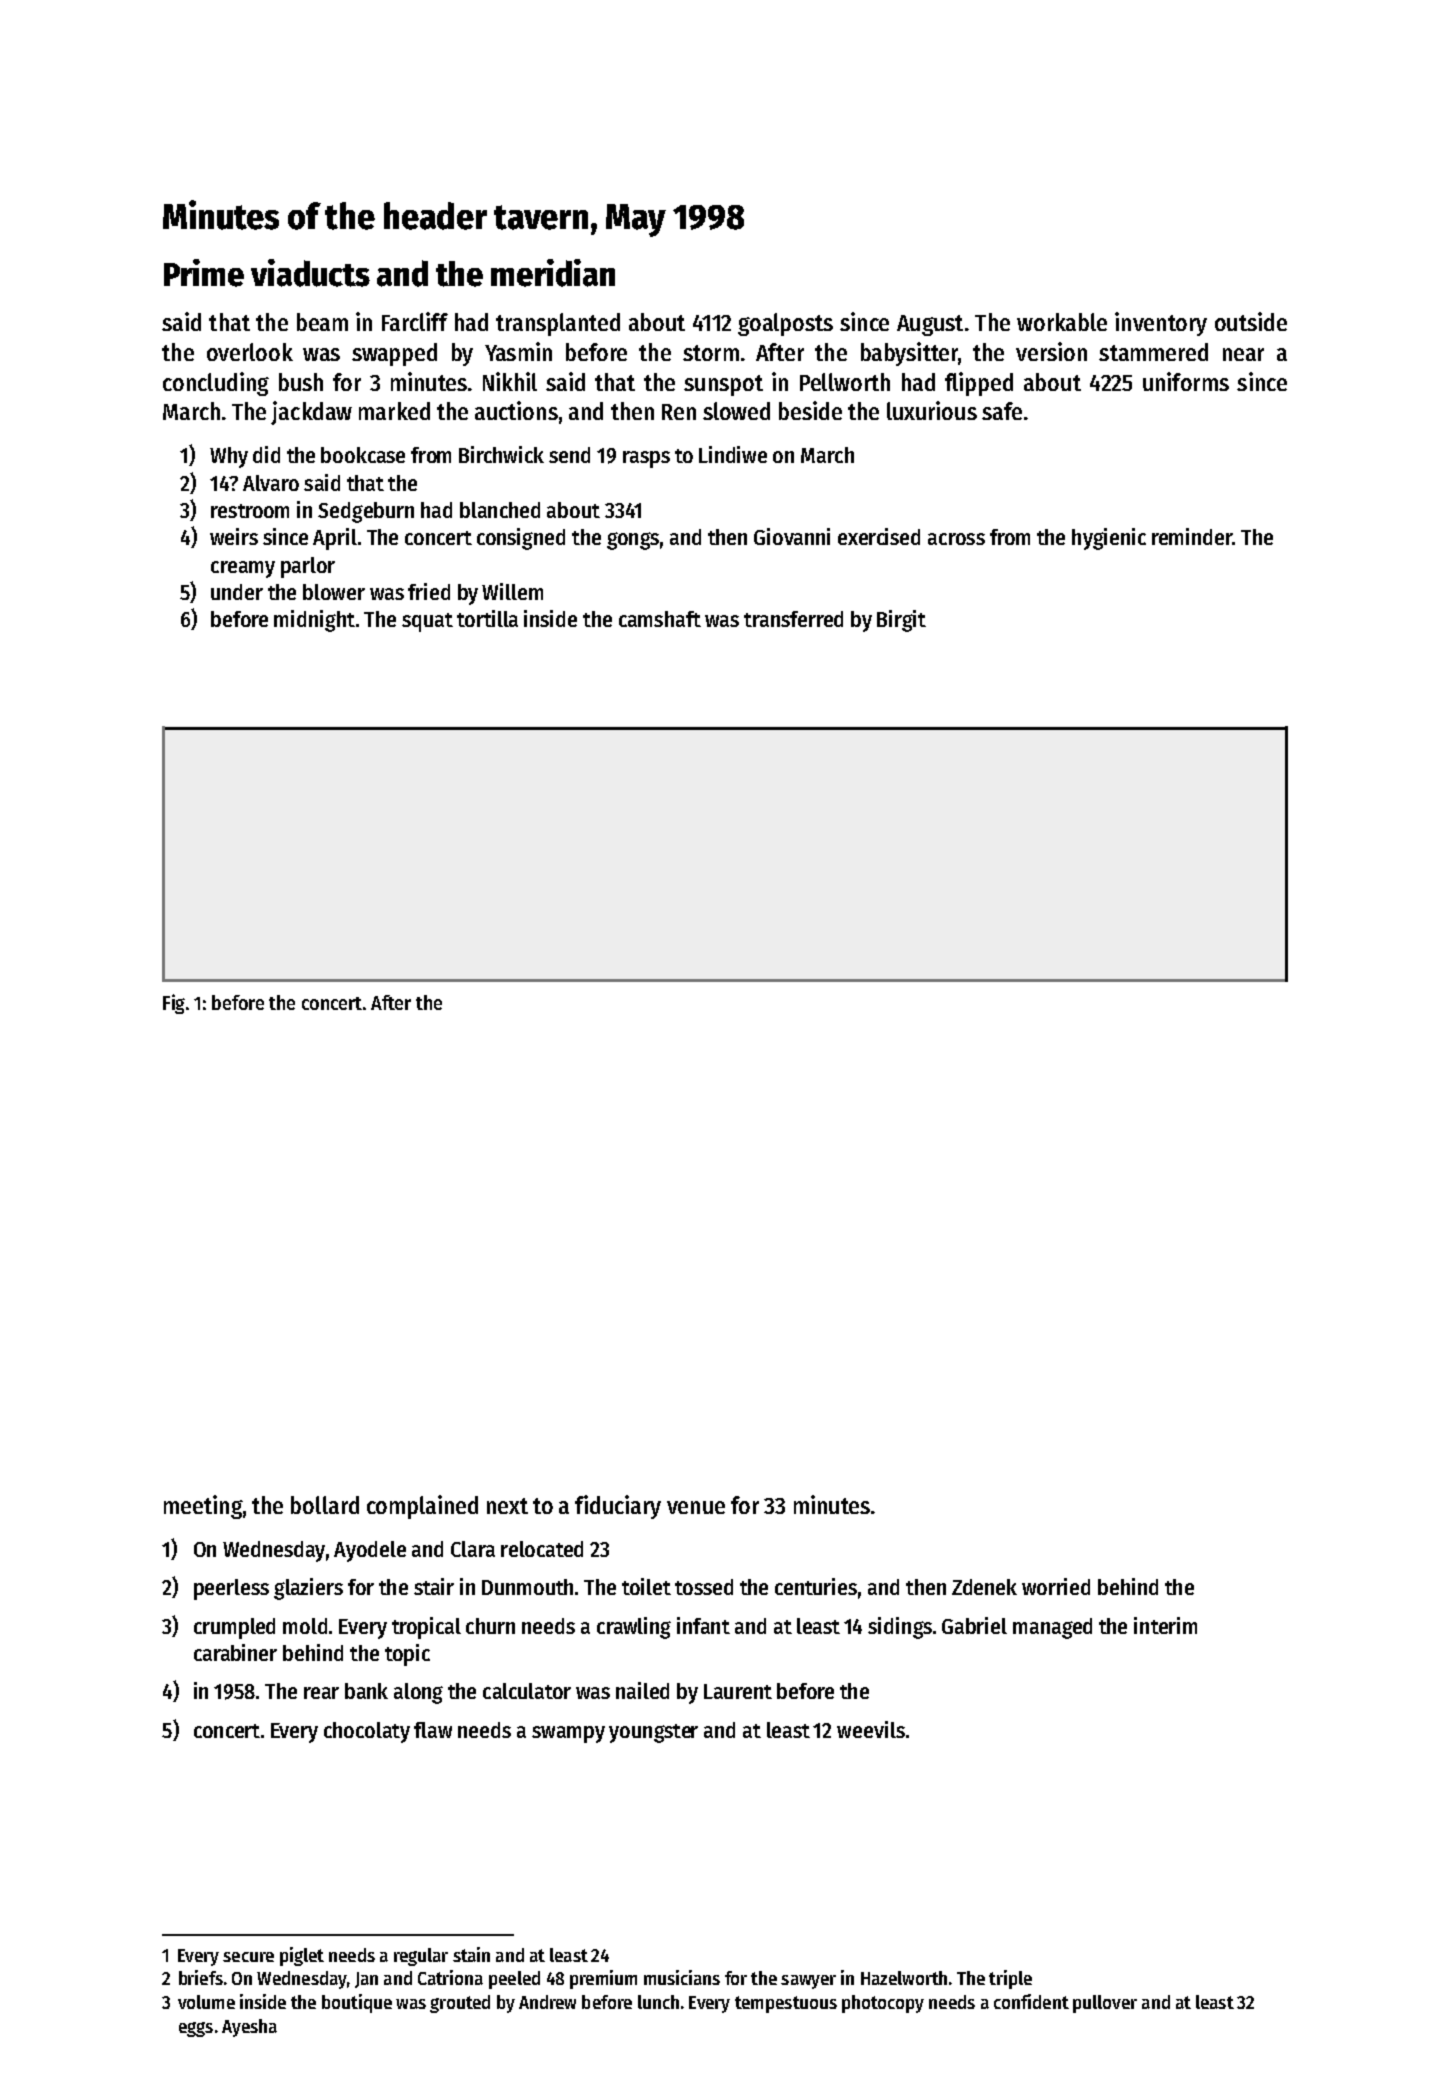 The width and height of the page is (1450, 2100). I want to click on bollard, so click(325, 1505).
